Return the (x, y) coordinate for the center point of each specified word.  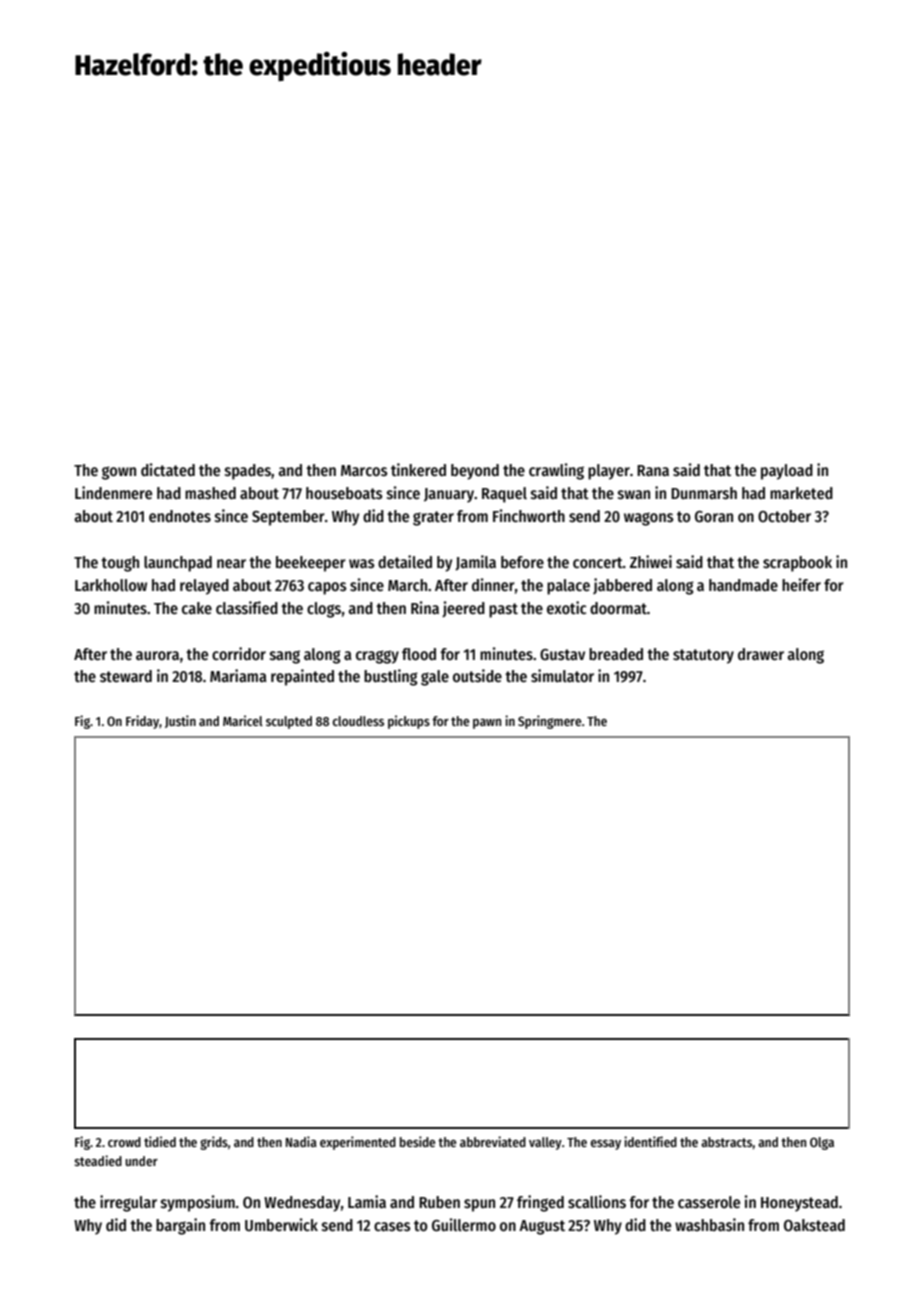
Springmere (549, 722)
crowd (124, 1142)
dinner (493, 584)
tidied (160, 1141)
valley (545, 1143)
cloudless (358, 721)
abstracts (727, 1142)
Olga (822, 1143)
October (784, 516)
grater (433, 518)
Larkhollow (111, 585)
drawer (761, 654)
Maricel (243, 720)
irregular (128, 1203)
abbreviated (493, 1141)
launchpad (178, 564)
